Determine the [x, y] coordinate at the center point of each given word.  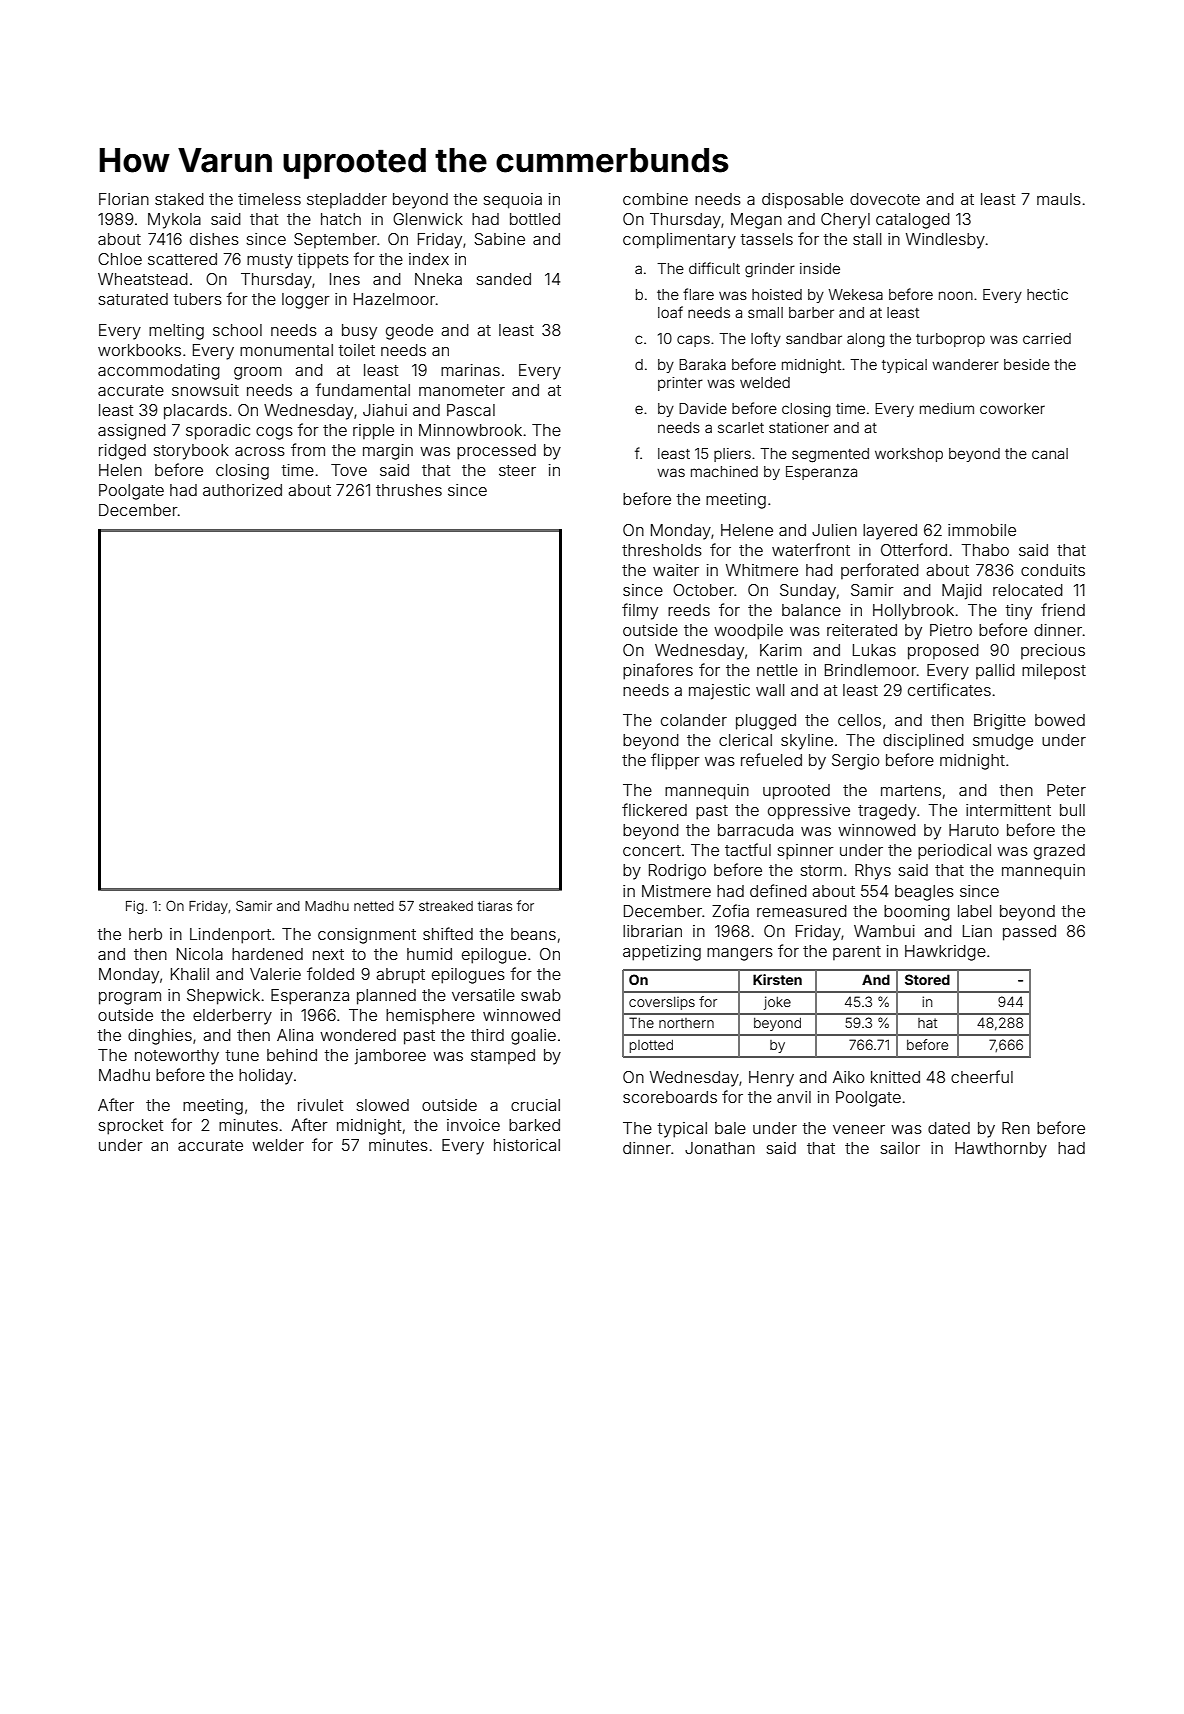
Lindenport [230, 936]
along [866, 340]
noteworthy [177, 1057]
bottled [535, 219]
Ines [345, 279]
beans [533, 934]
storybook [191, 452]
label [974, 911]
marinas [470, 370]
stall [867, 239]
